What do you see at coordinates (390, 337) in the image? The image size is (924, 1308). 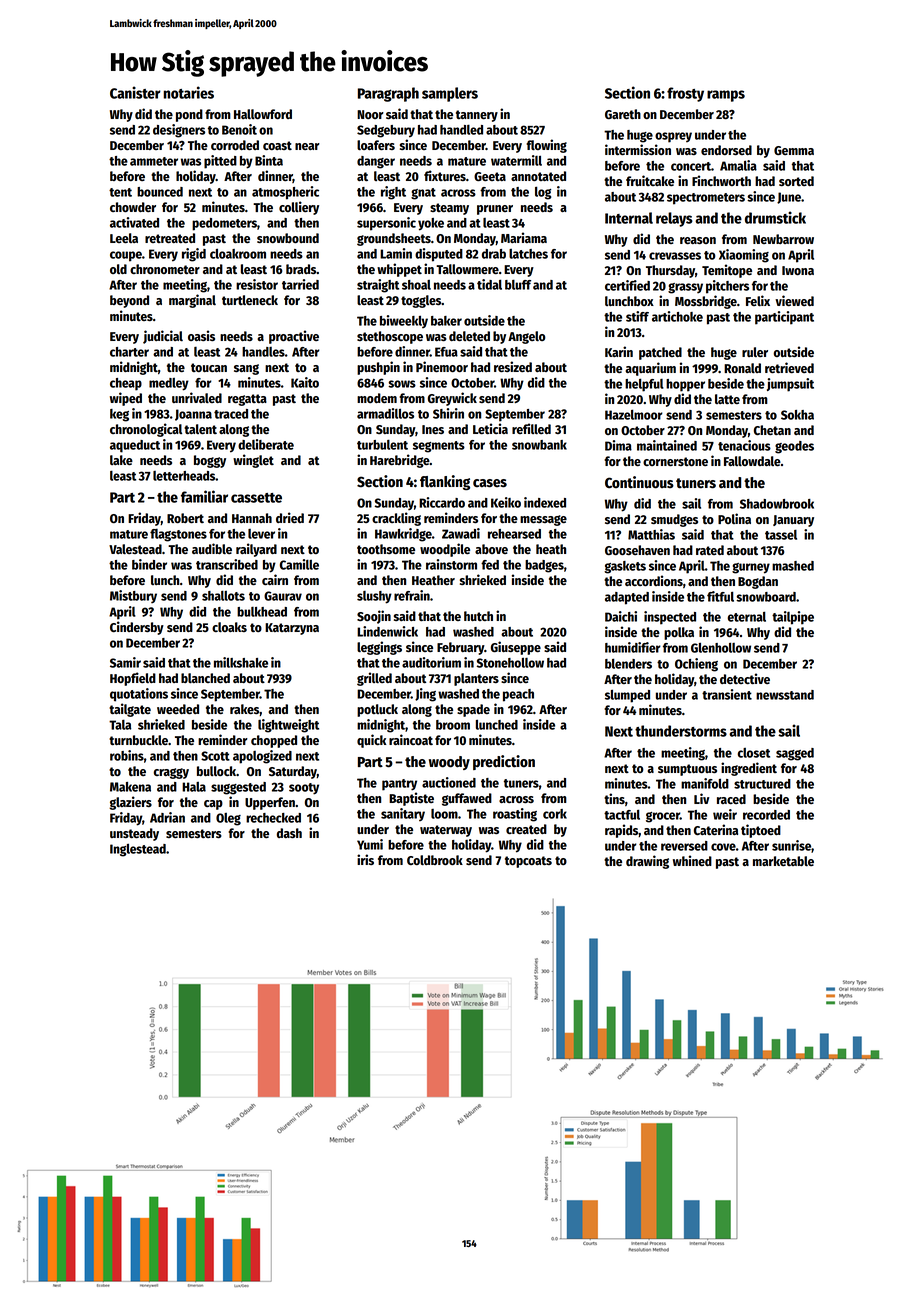 I see `stethoscope` at bounding box center [390, 337].
